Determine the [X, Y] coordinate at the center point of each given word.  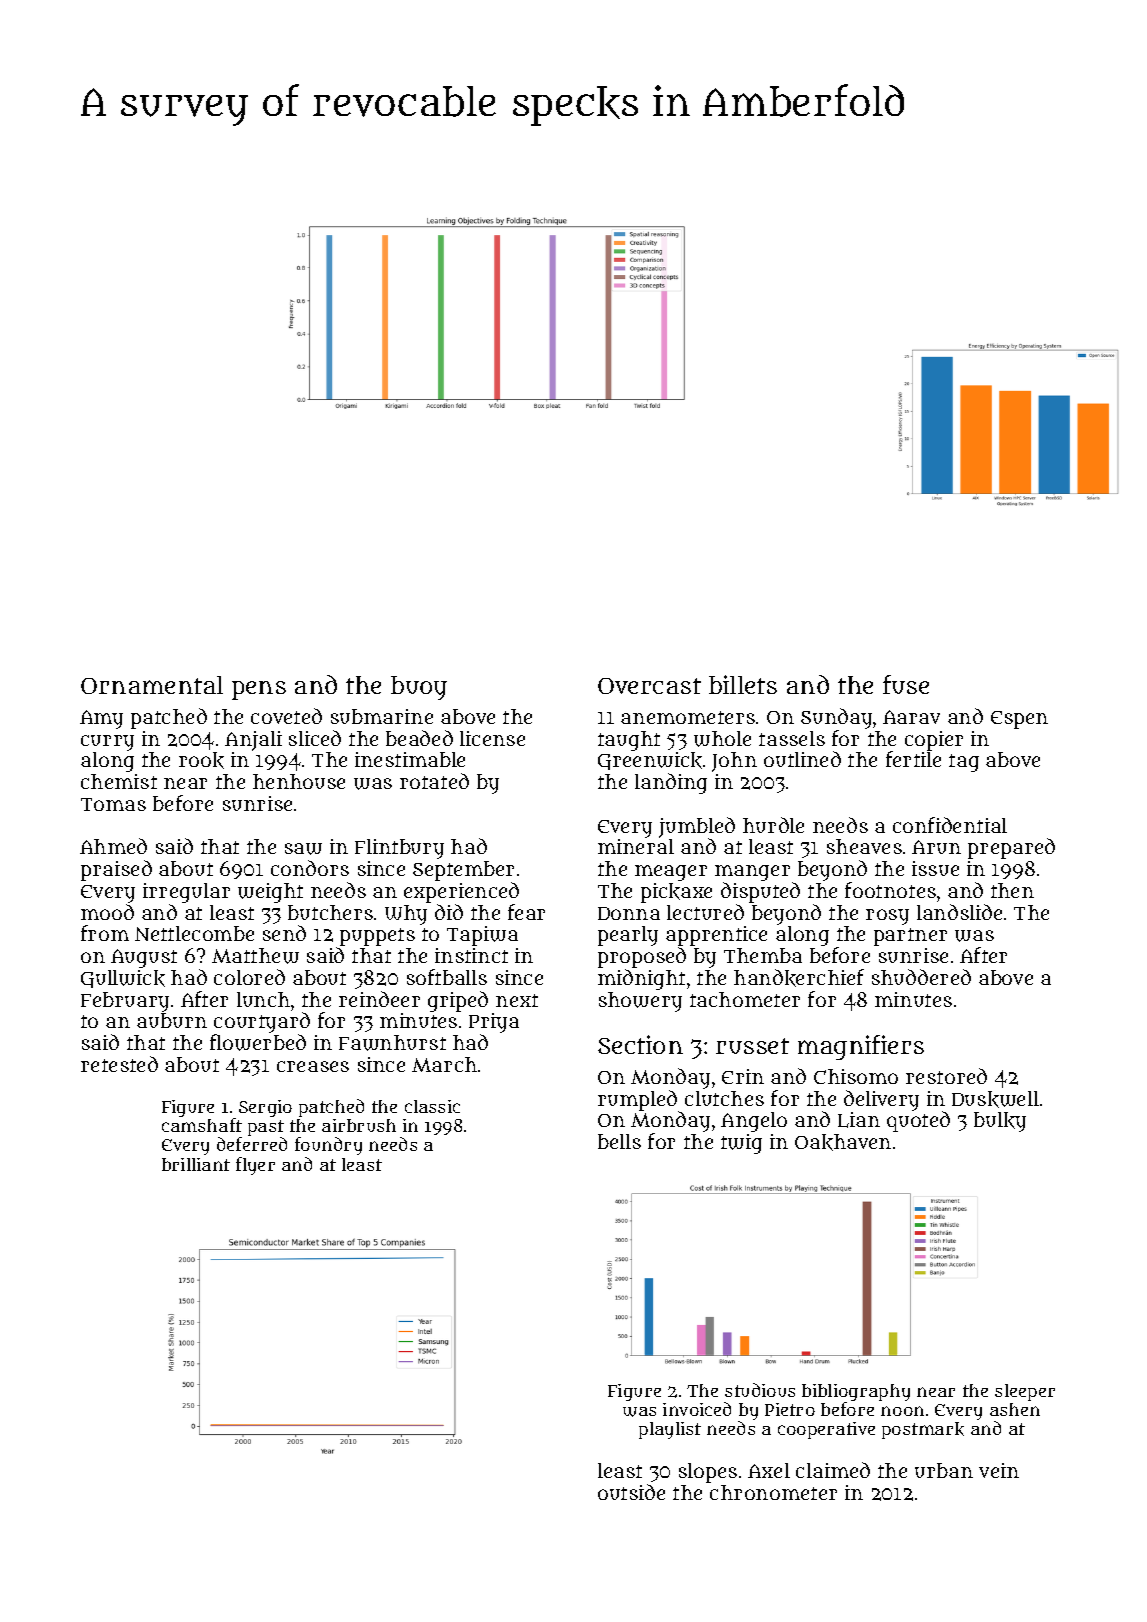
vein [999, 1470]
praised [116, 870]
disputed [760, 892]
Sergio [265, 1108]
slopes [708, 1473]
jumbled [697, 828]
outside [631, 1492]
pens [259, 690]
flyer [255, 1166]
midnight [641, 979]
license [492, 738]
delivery [881, 1100]
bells [619, 1141]
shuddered [921, 977]
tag [964, 763]
